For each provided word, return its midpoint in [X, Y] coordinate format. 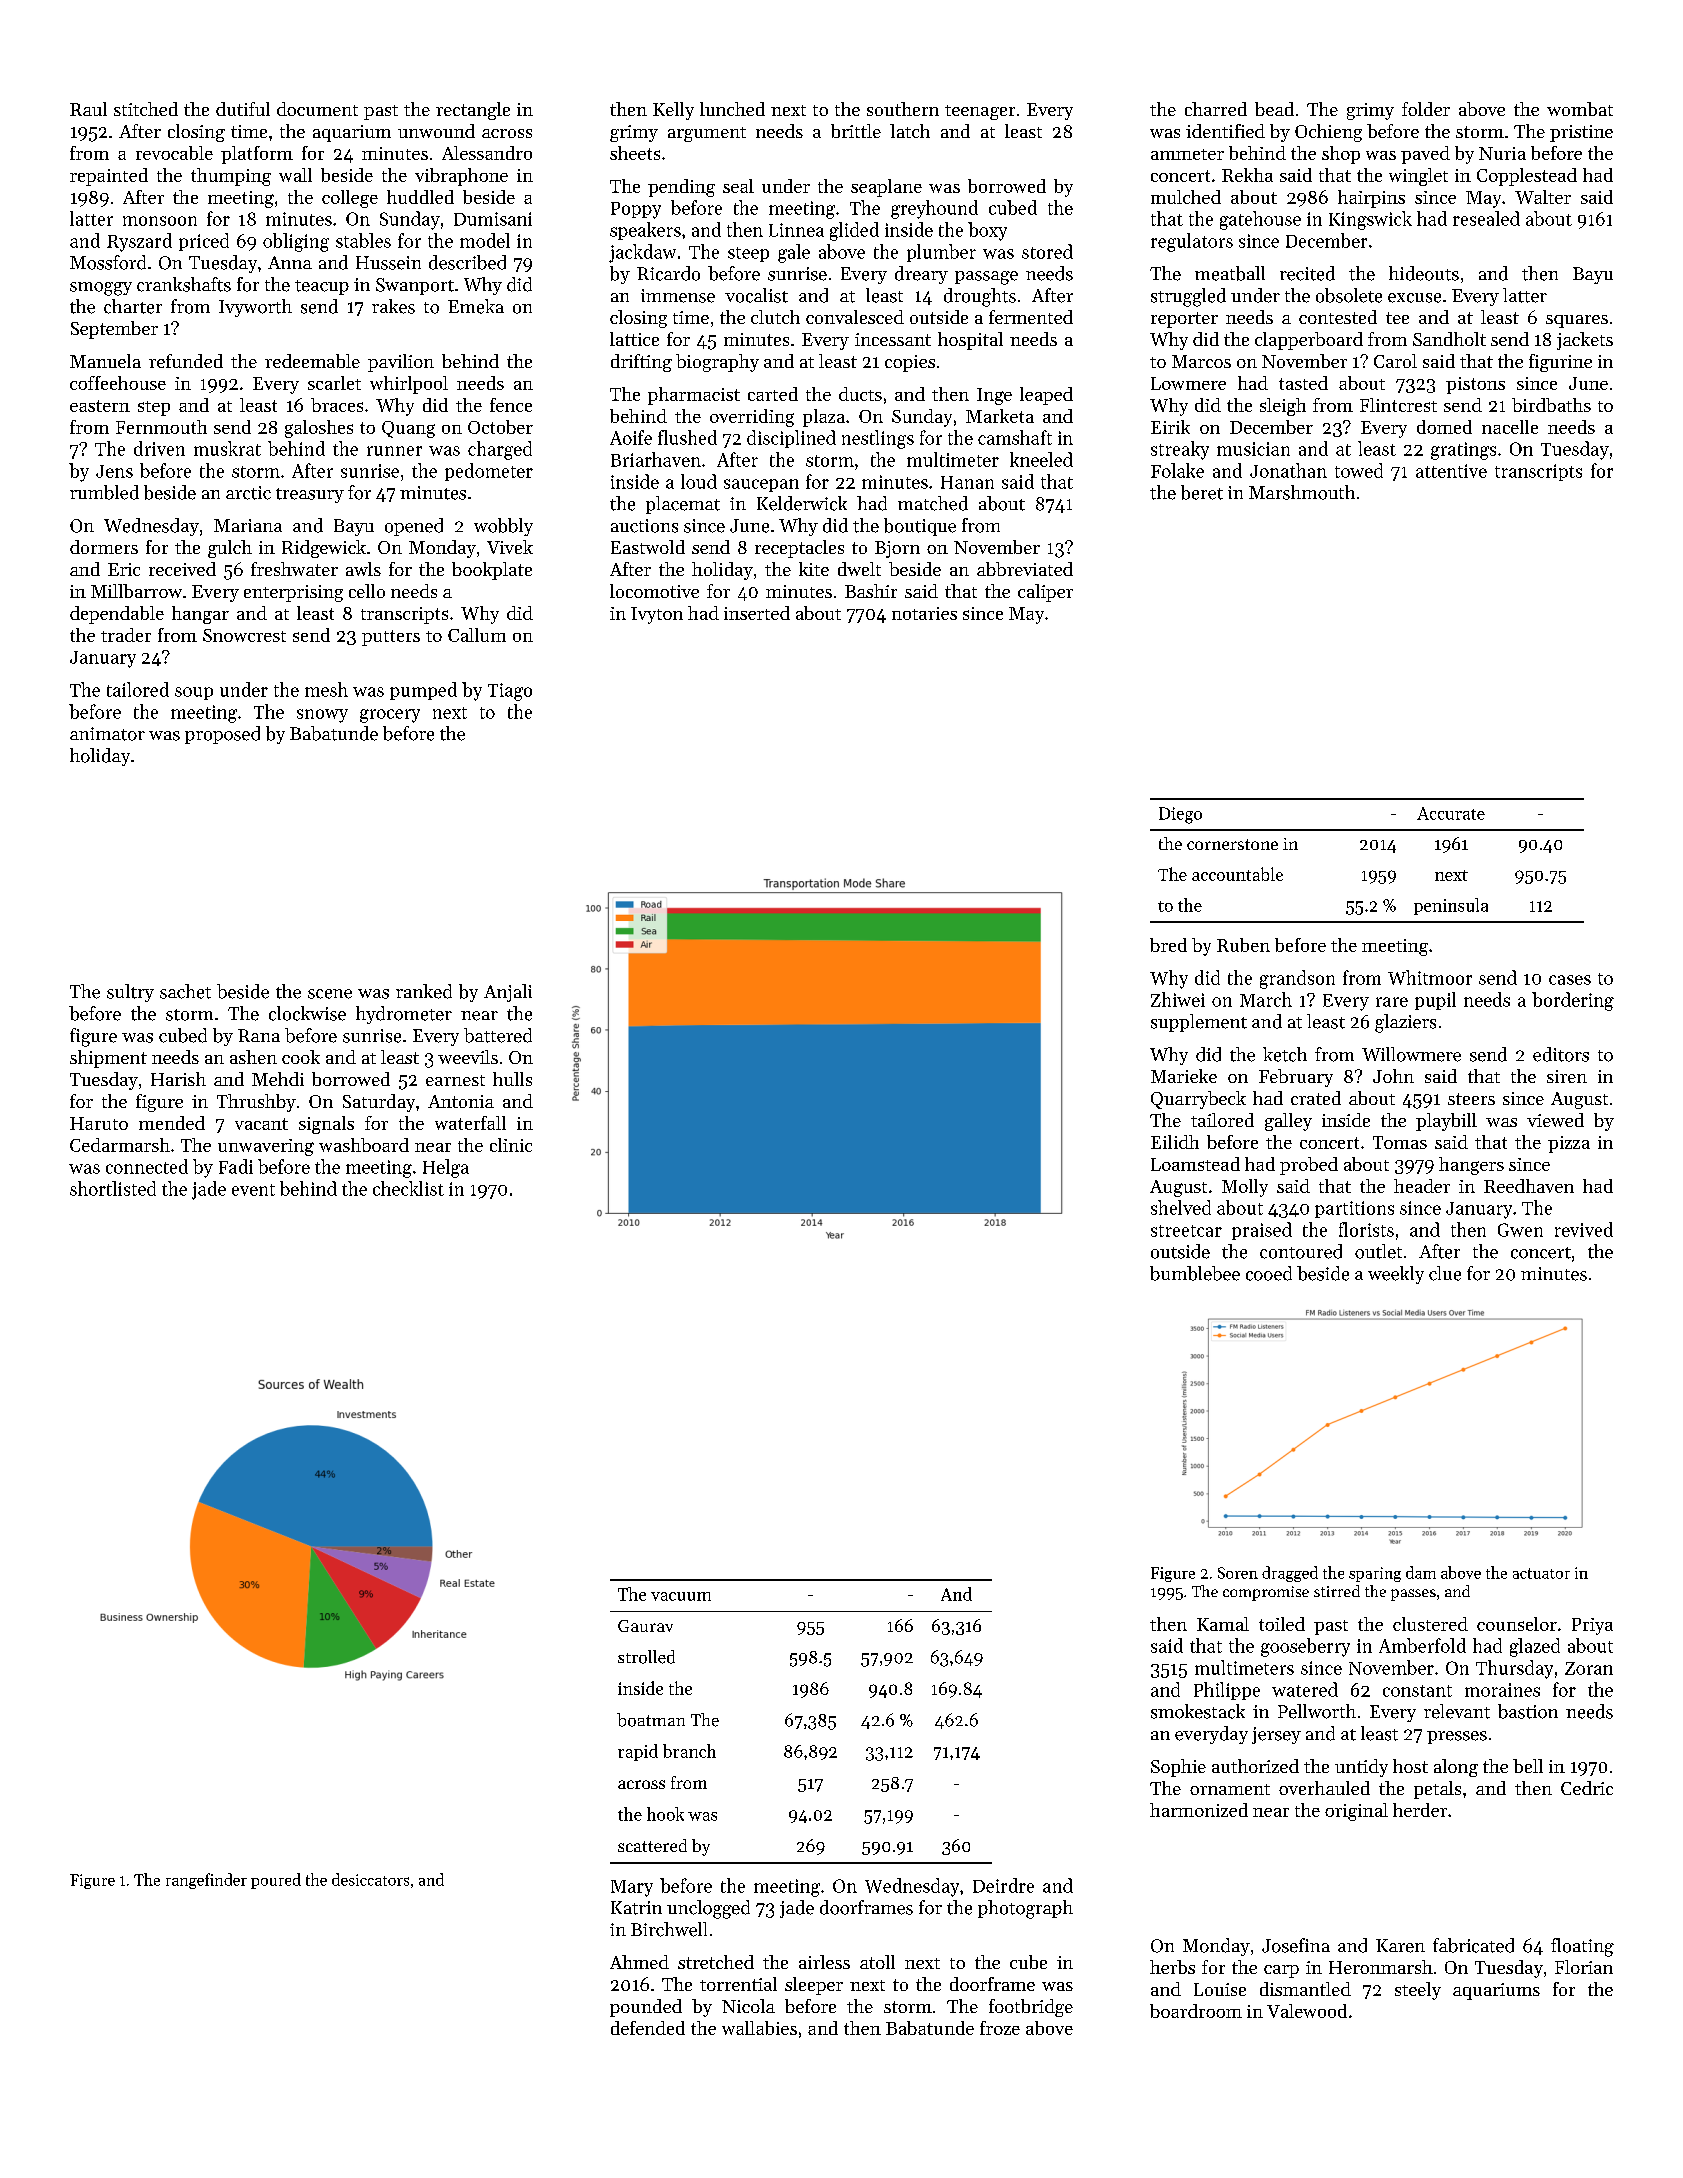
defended [648, 2028]
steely [1418, 1991]
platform [257, 155]
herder [1420, 1810]
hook [665, 1814]
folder [1426, 109]
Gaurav [645, 1626]
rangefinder [206, 1881]
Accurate [1451, 813]
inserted [757, 613]
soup [194, 693]
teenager [980, 112]
